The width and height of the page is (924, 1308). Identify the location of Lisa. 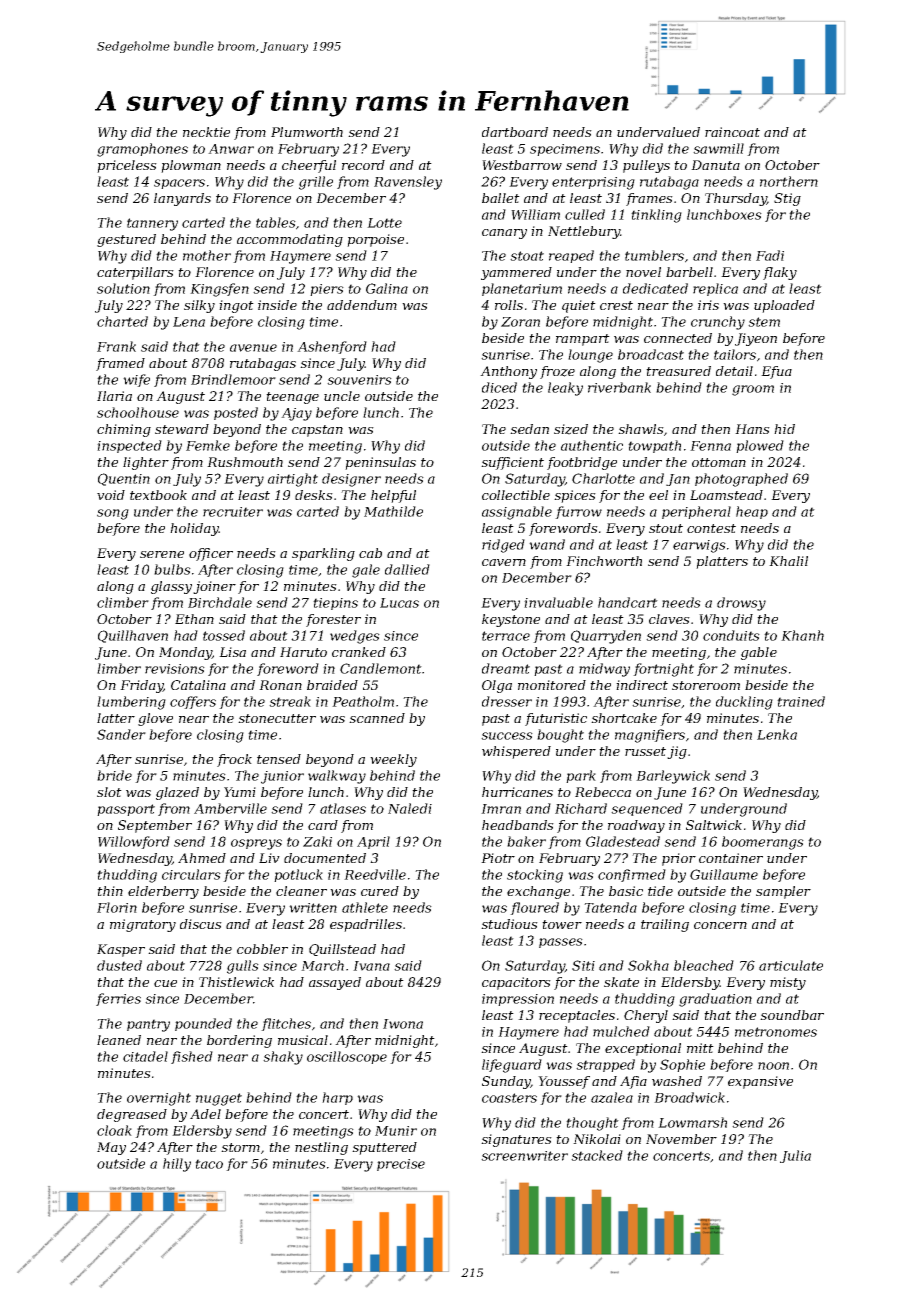
(232, 652).
